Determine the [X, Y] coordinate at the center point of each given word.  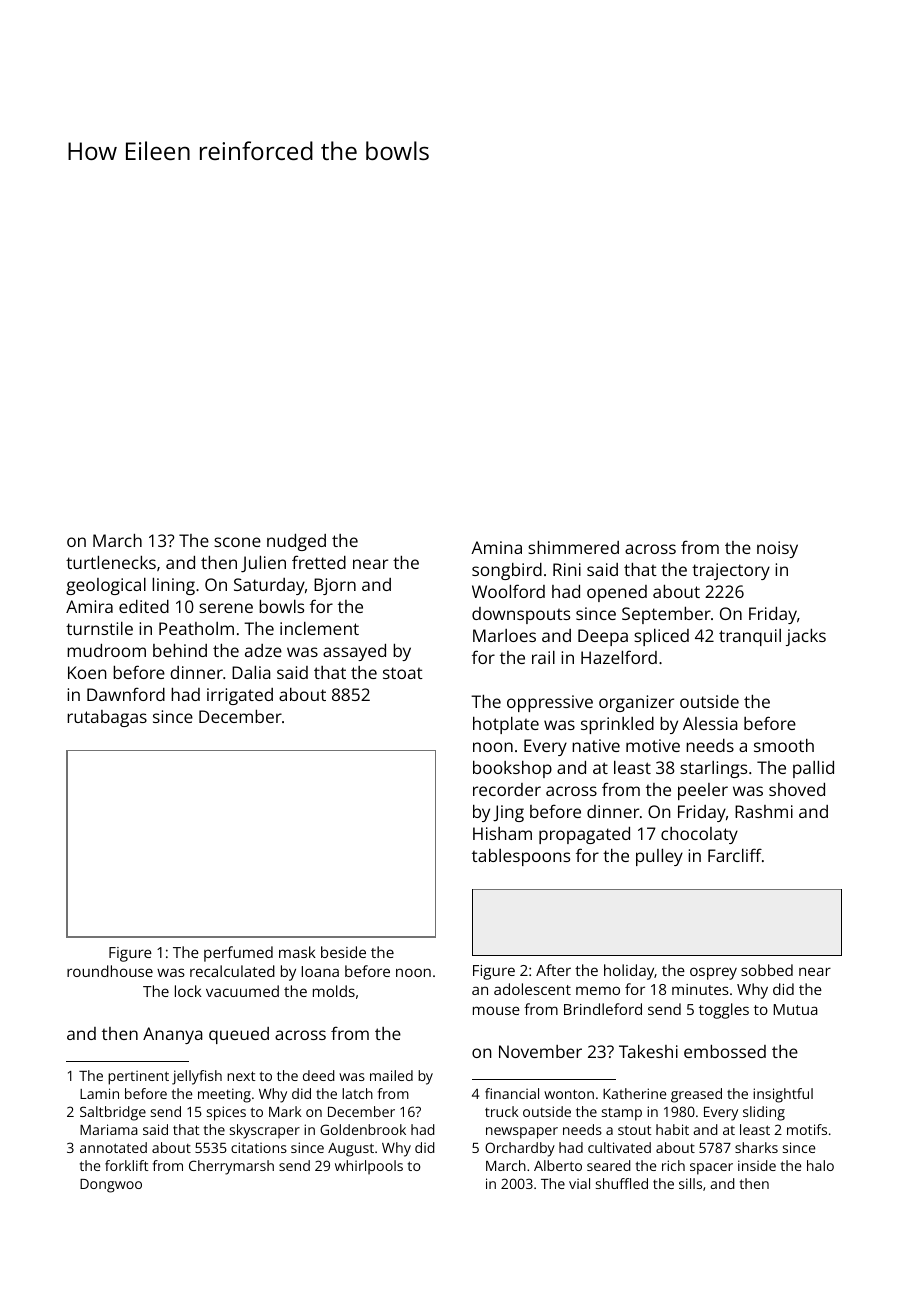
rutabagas [107, 718]
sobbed [767, 970]
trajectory [731, 571]
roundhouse [110, 971]
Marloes [504, 635]
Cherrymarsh [231, 1167]
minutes [700, 989]
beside [343, 952]
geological [106, 586]
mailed [391, 1075]
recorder [507, 789]
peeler [703, 791]
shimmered [573, 547]
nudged [296, 542]
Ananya [173, 1035]
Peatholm [196, 628]
